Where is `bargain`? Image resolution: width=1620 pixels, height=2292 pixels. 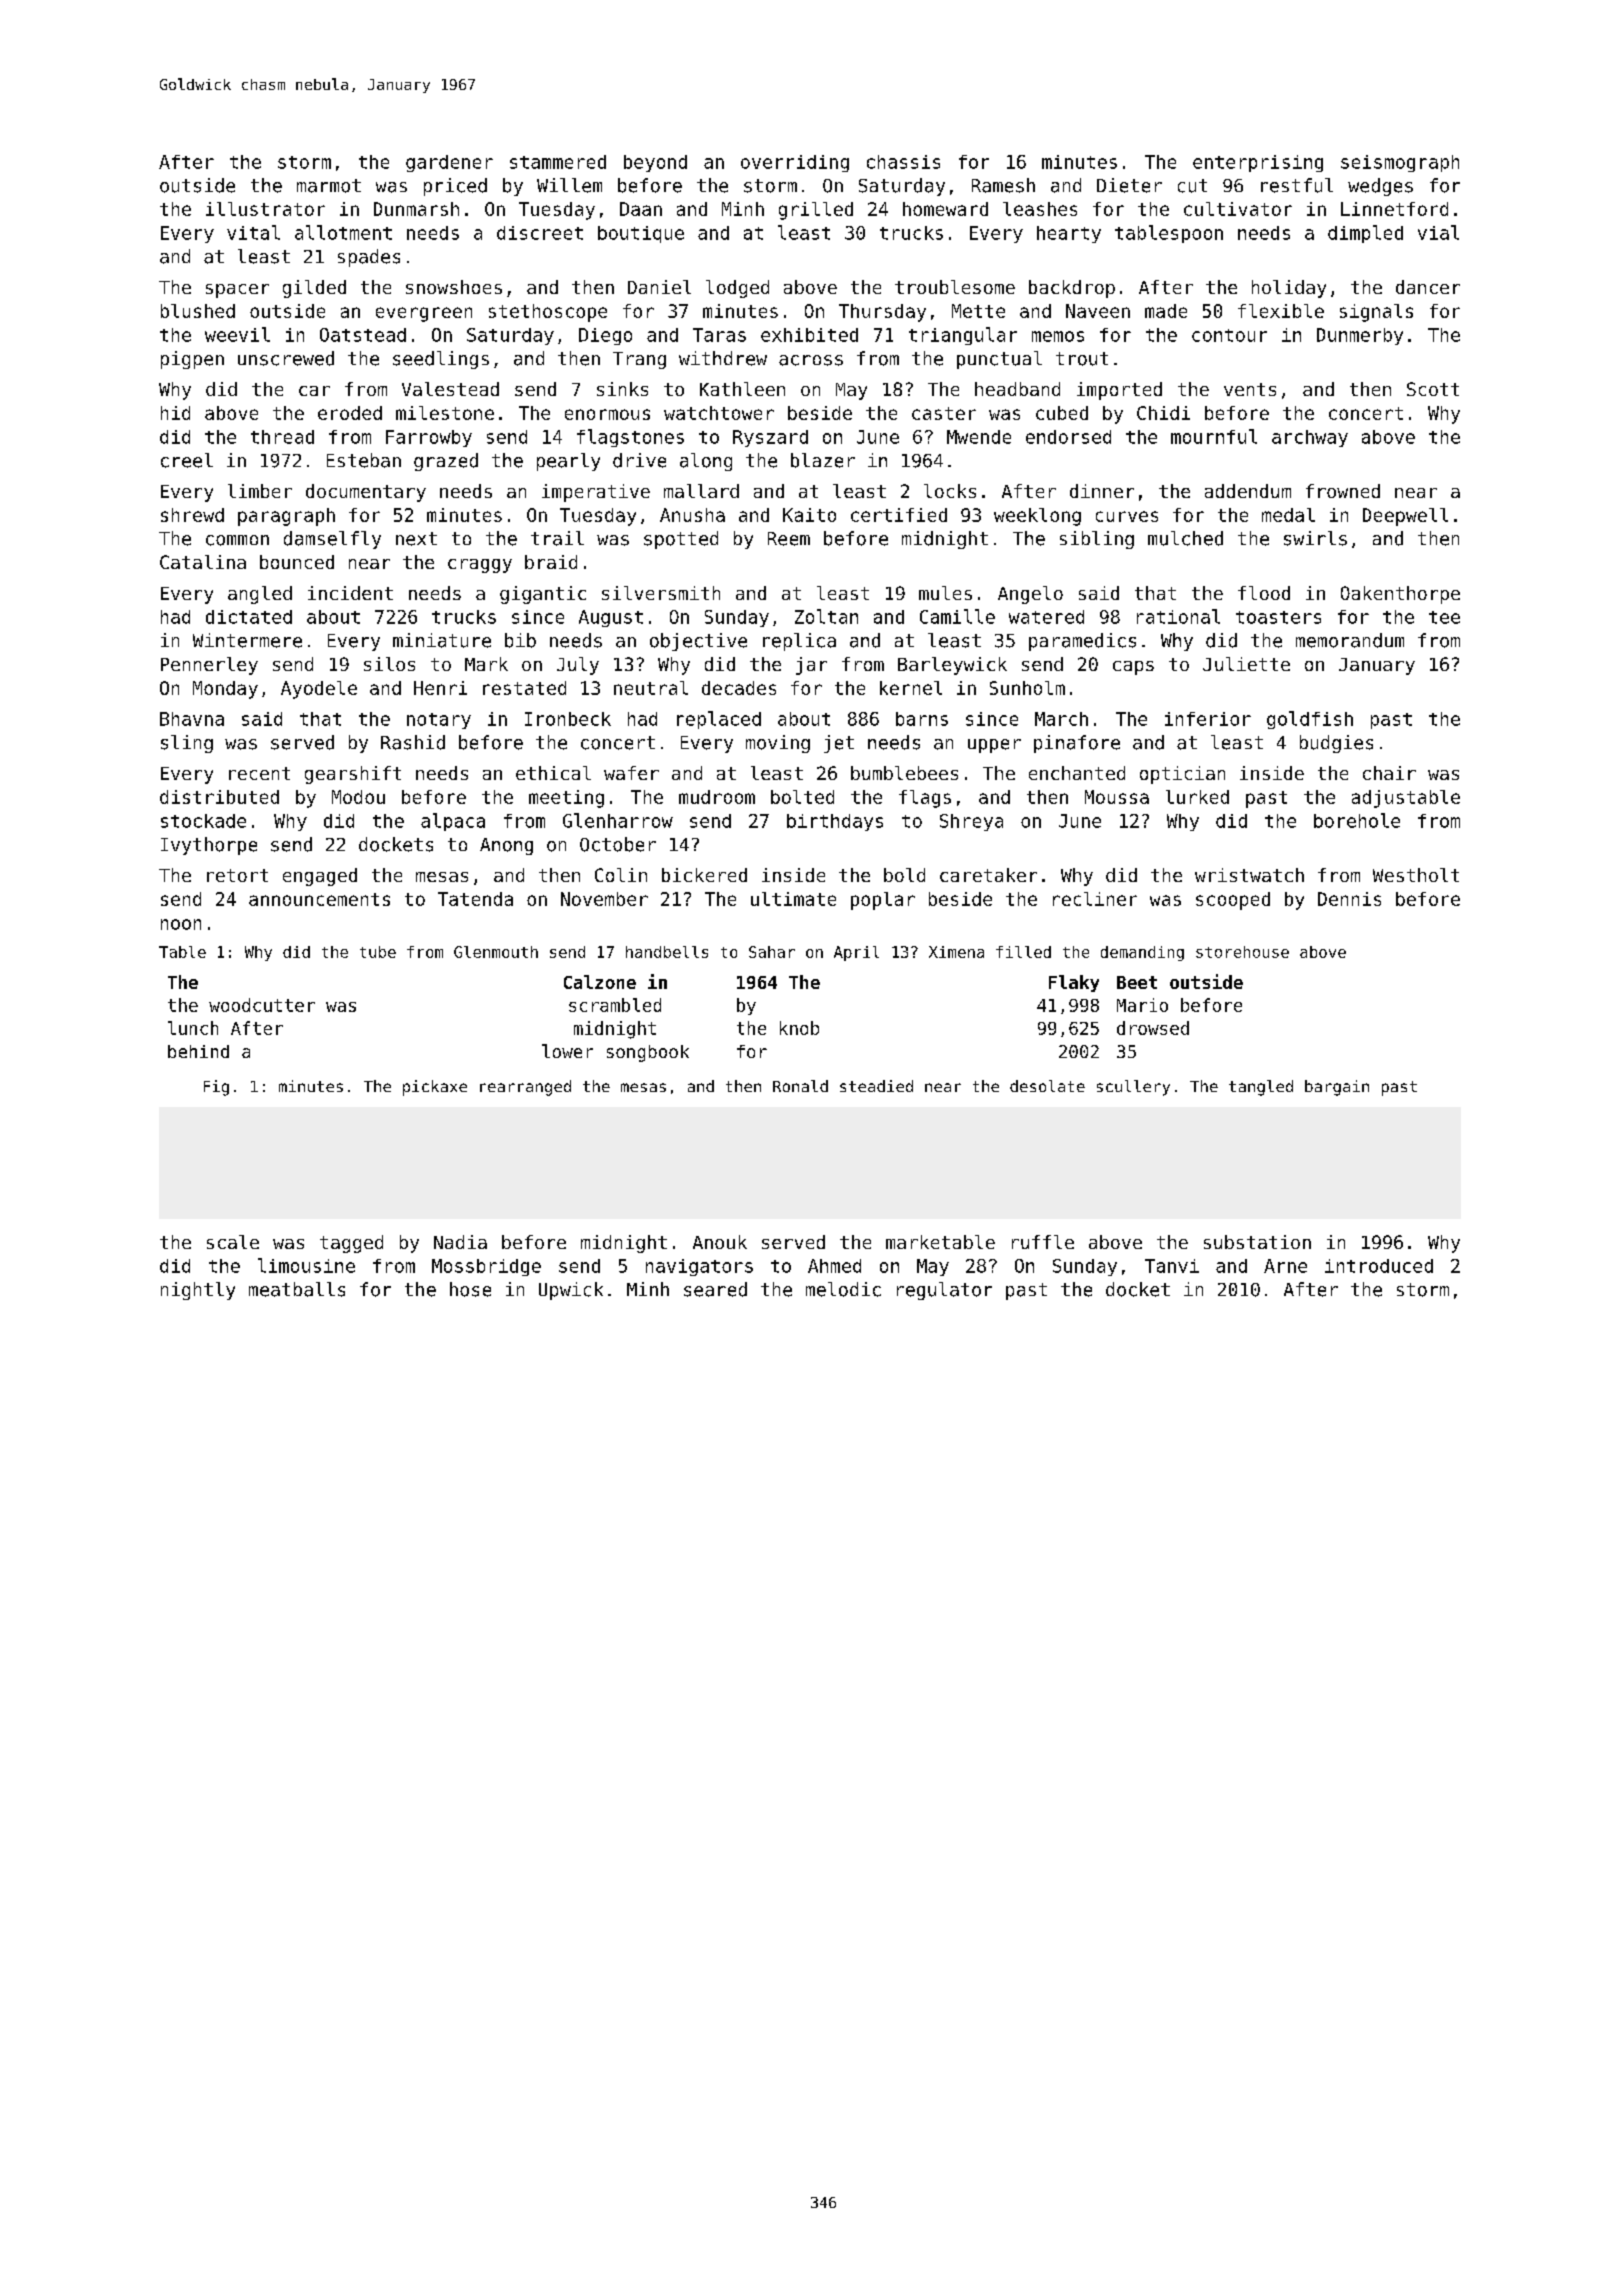
bargain is located at coordinates (1337, 1088).
